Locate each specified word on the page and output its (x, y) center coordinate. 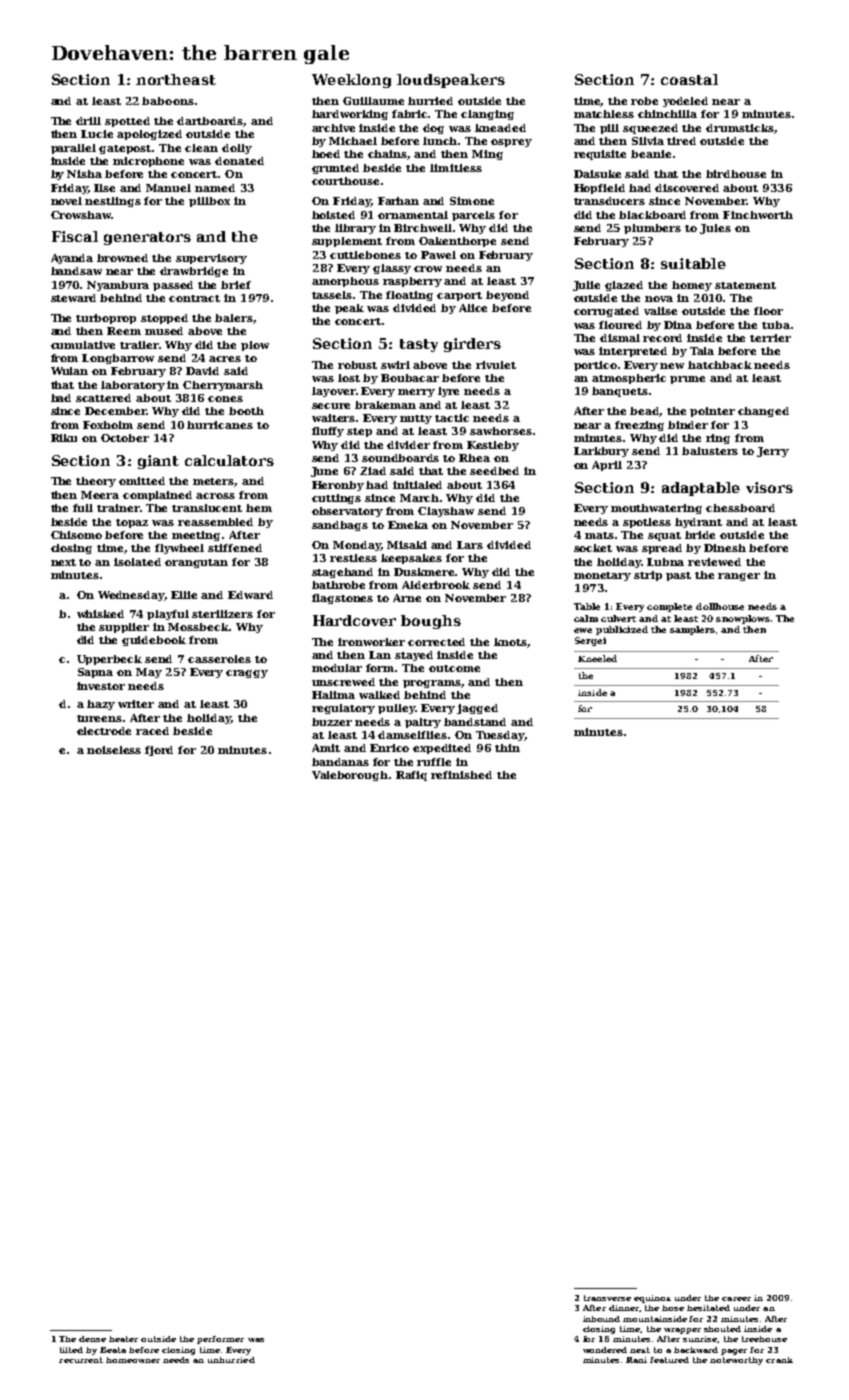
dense (92, 1339)
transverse (607, 1298)
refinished (461, 775)
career (736, 1299)
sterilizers (222, 614)
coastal (689, 79)
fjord (159, 751)
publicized (622, 630)
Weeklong (351, 81)
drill (88, 121)
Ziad (373, 471)
